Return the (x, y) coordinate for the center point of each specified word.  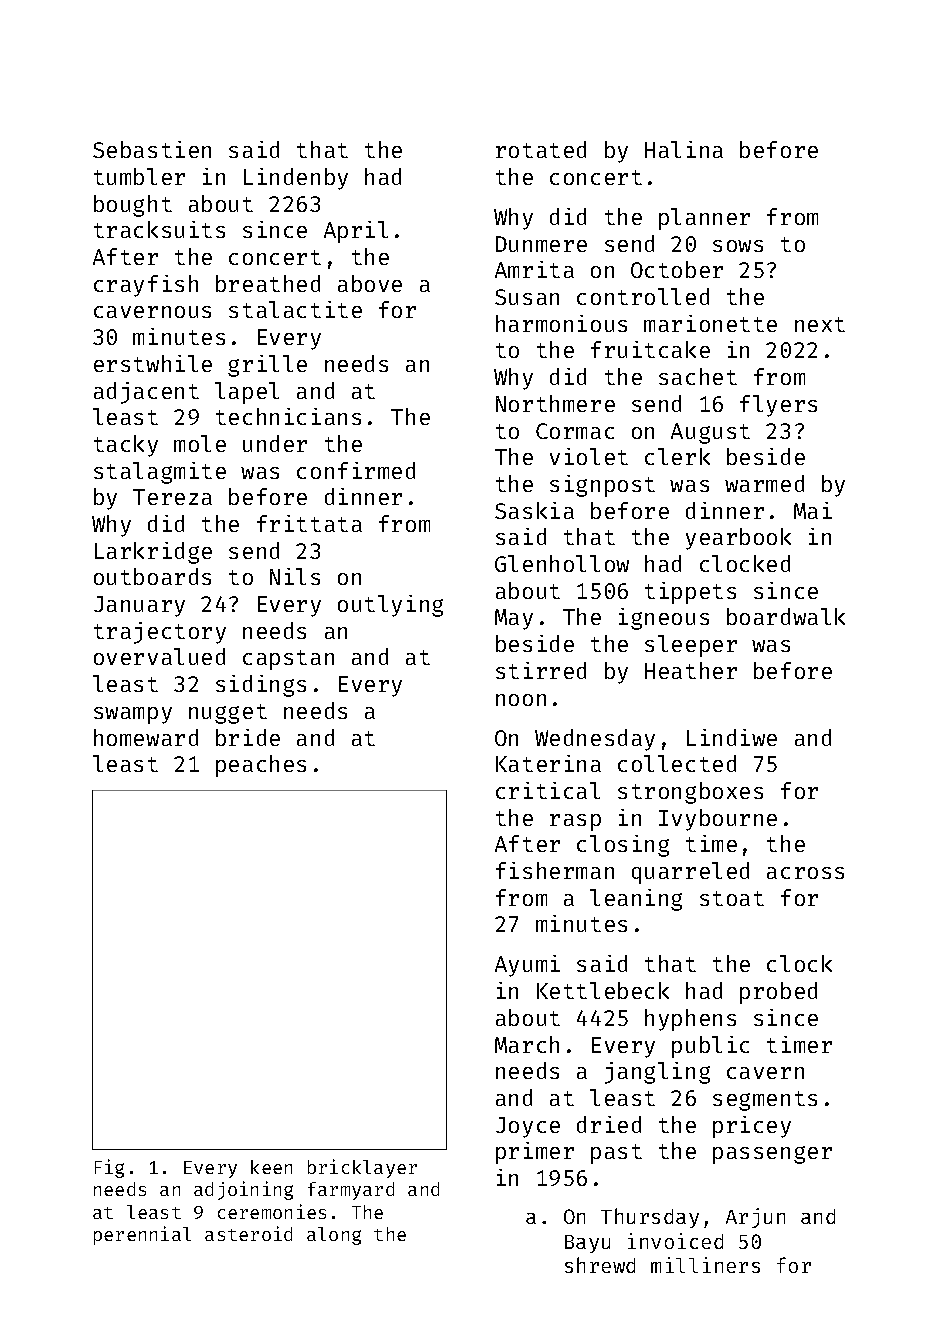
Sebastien (152, 149)
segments (765, 1101)
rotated (541, 149)
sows (738, 246)
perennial (142, 1235)
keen (271, 1167)
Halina (684, 149)
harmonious (561, 323)
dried (609, 1124)
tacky (126, 446)
